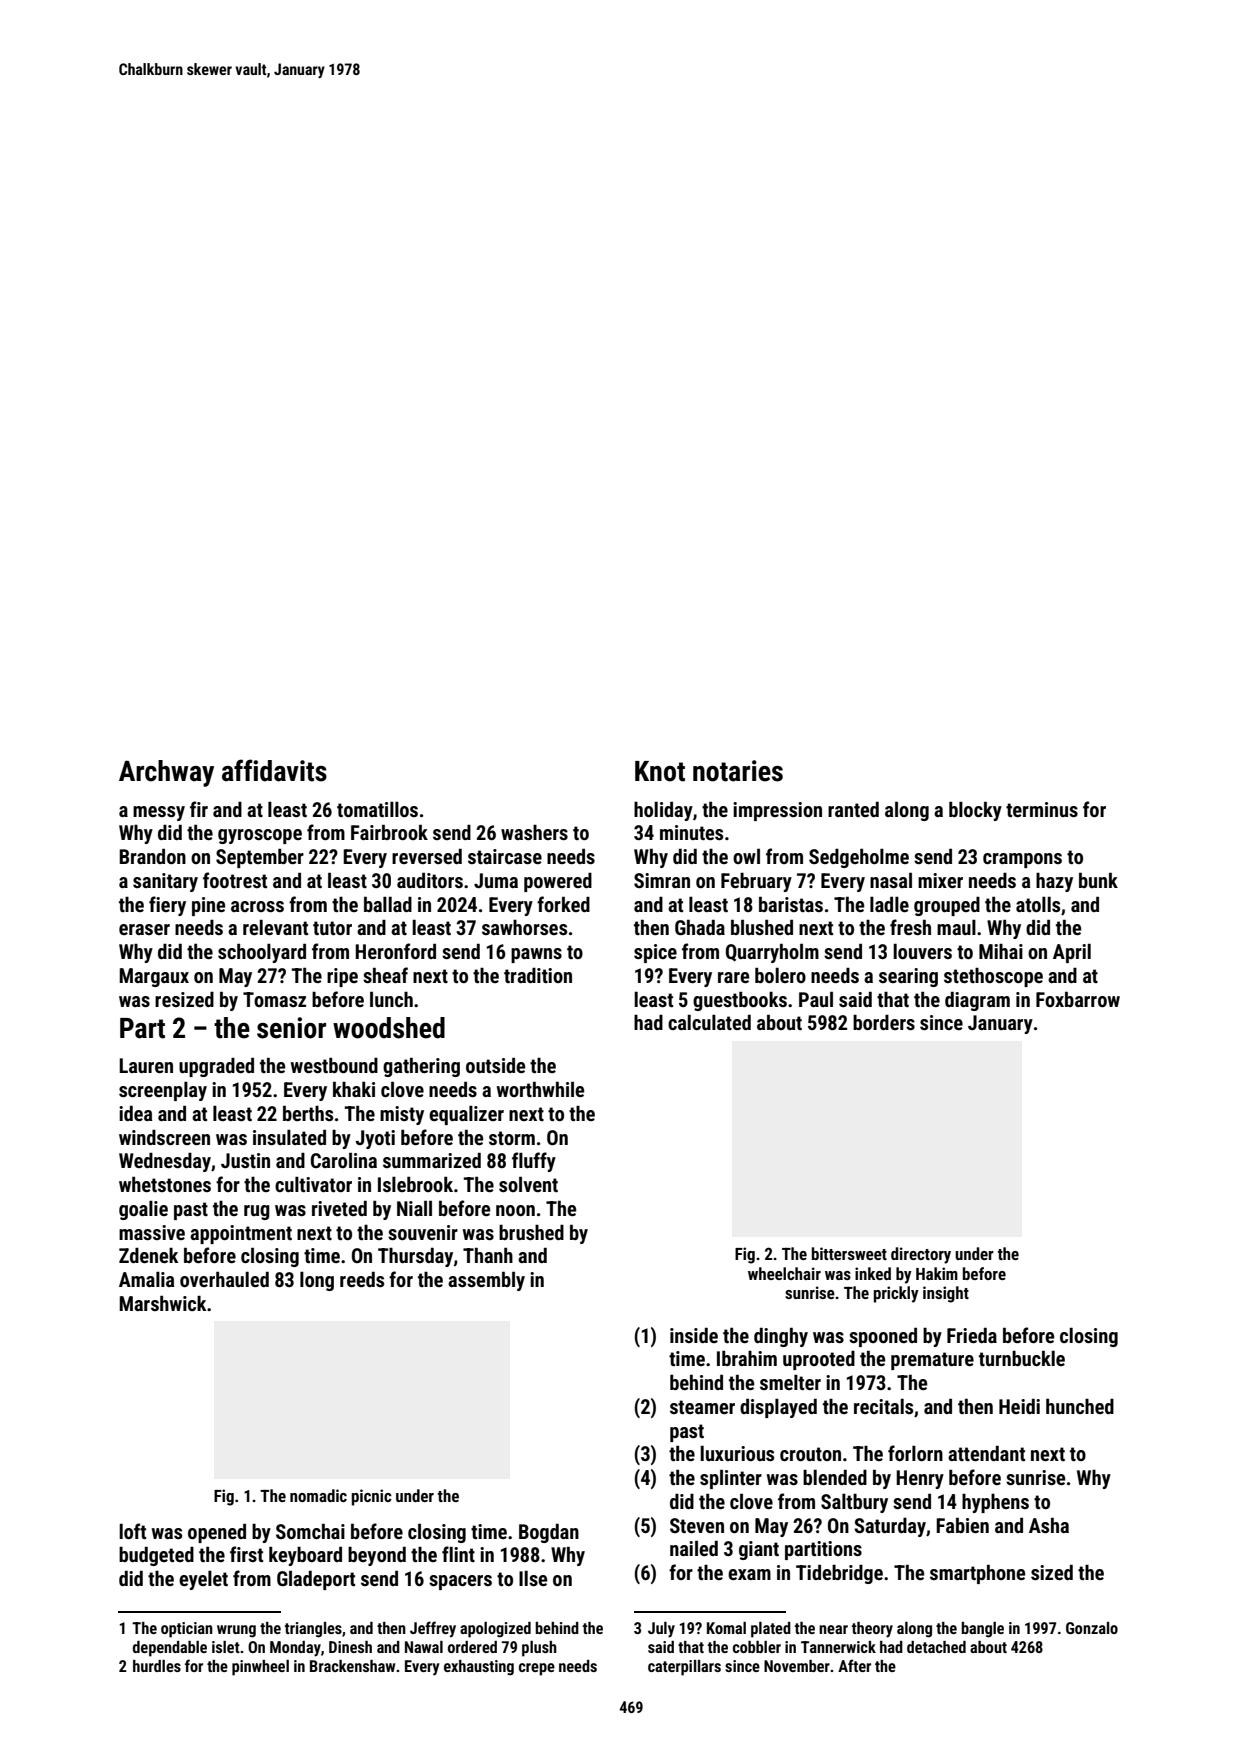  What do you see at coordinates (1019, 1406) in the screenshot?
I see `Heidi` at bounding box center [1019, 1406].
